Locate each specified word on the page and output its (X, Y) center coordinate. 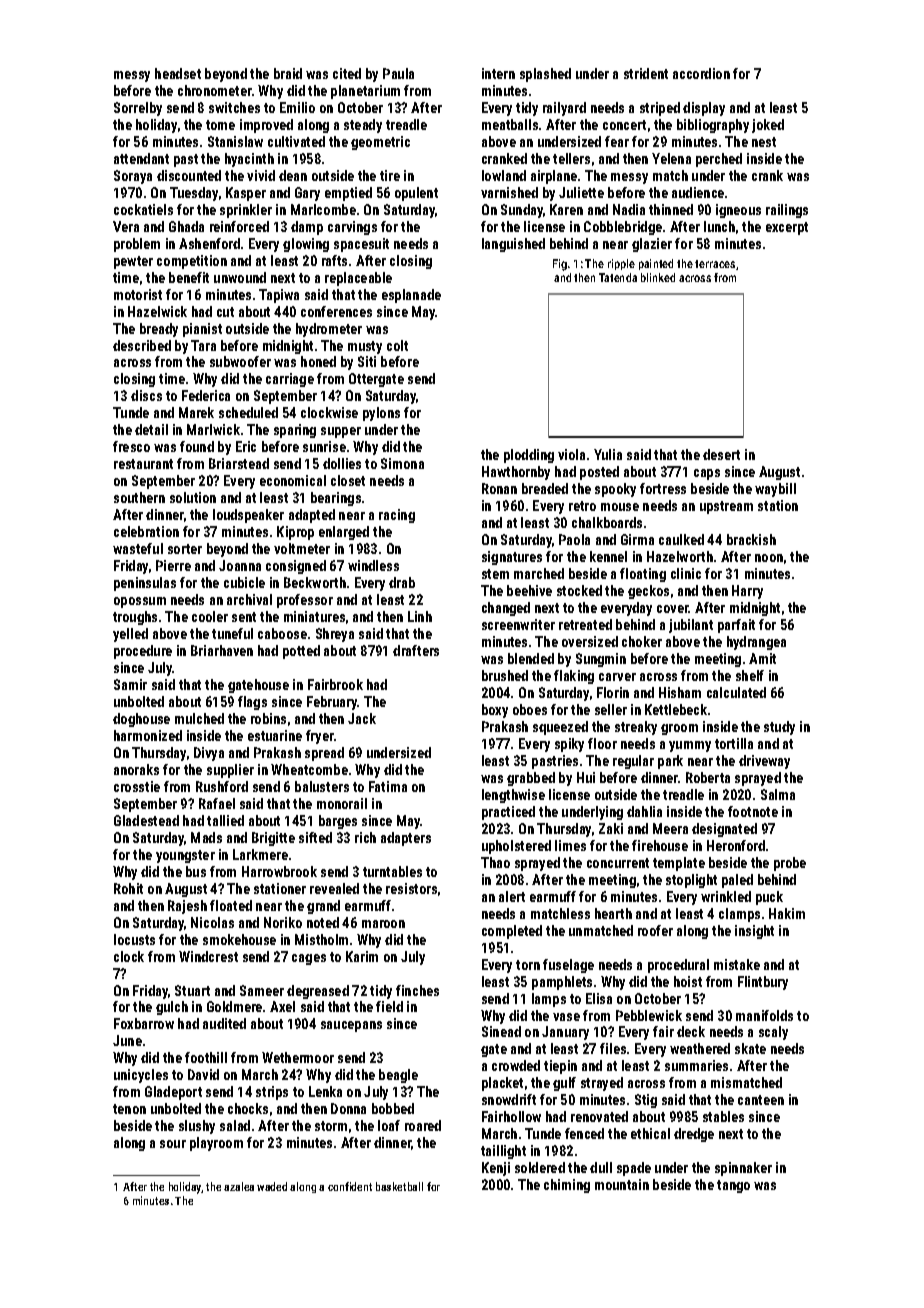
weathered (700, 1048)
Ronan (499, 488)
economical (293, 480)
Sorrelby (138, 109)
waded (272, 1186)
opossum (140, 602)
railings (787, 211)
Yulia (608, 454)
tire (390, 175)
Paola (574, 539)
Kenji (496, 1169)
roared (423, 1125)
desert (721, 454)
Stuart (192, 990)
